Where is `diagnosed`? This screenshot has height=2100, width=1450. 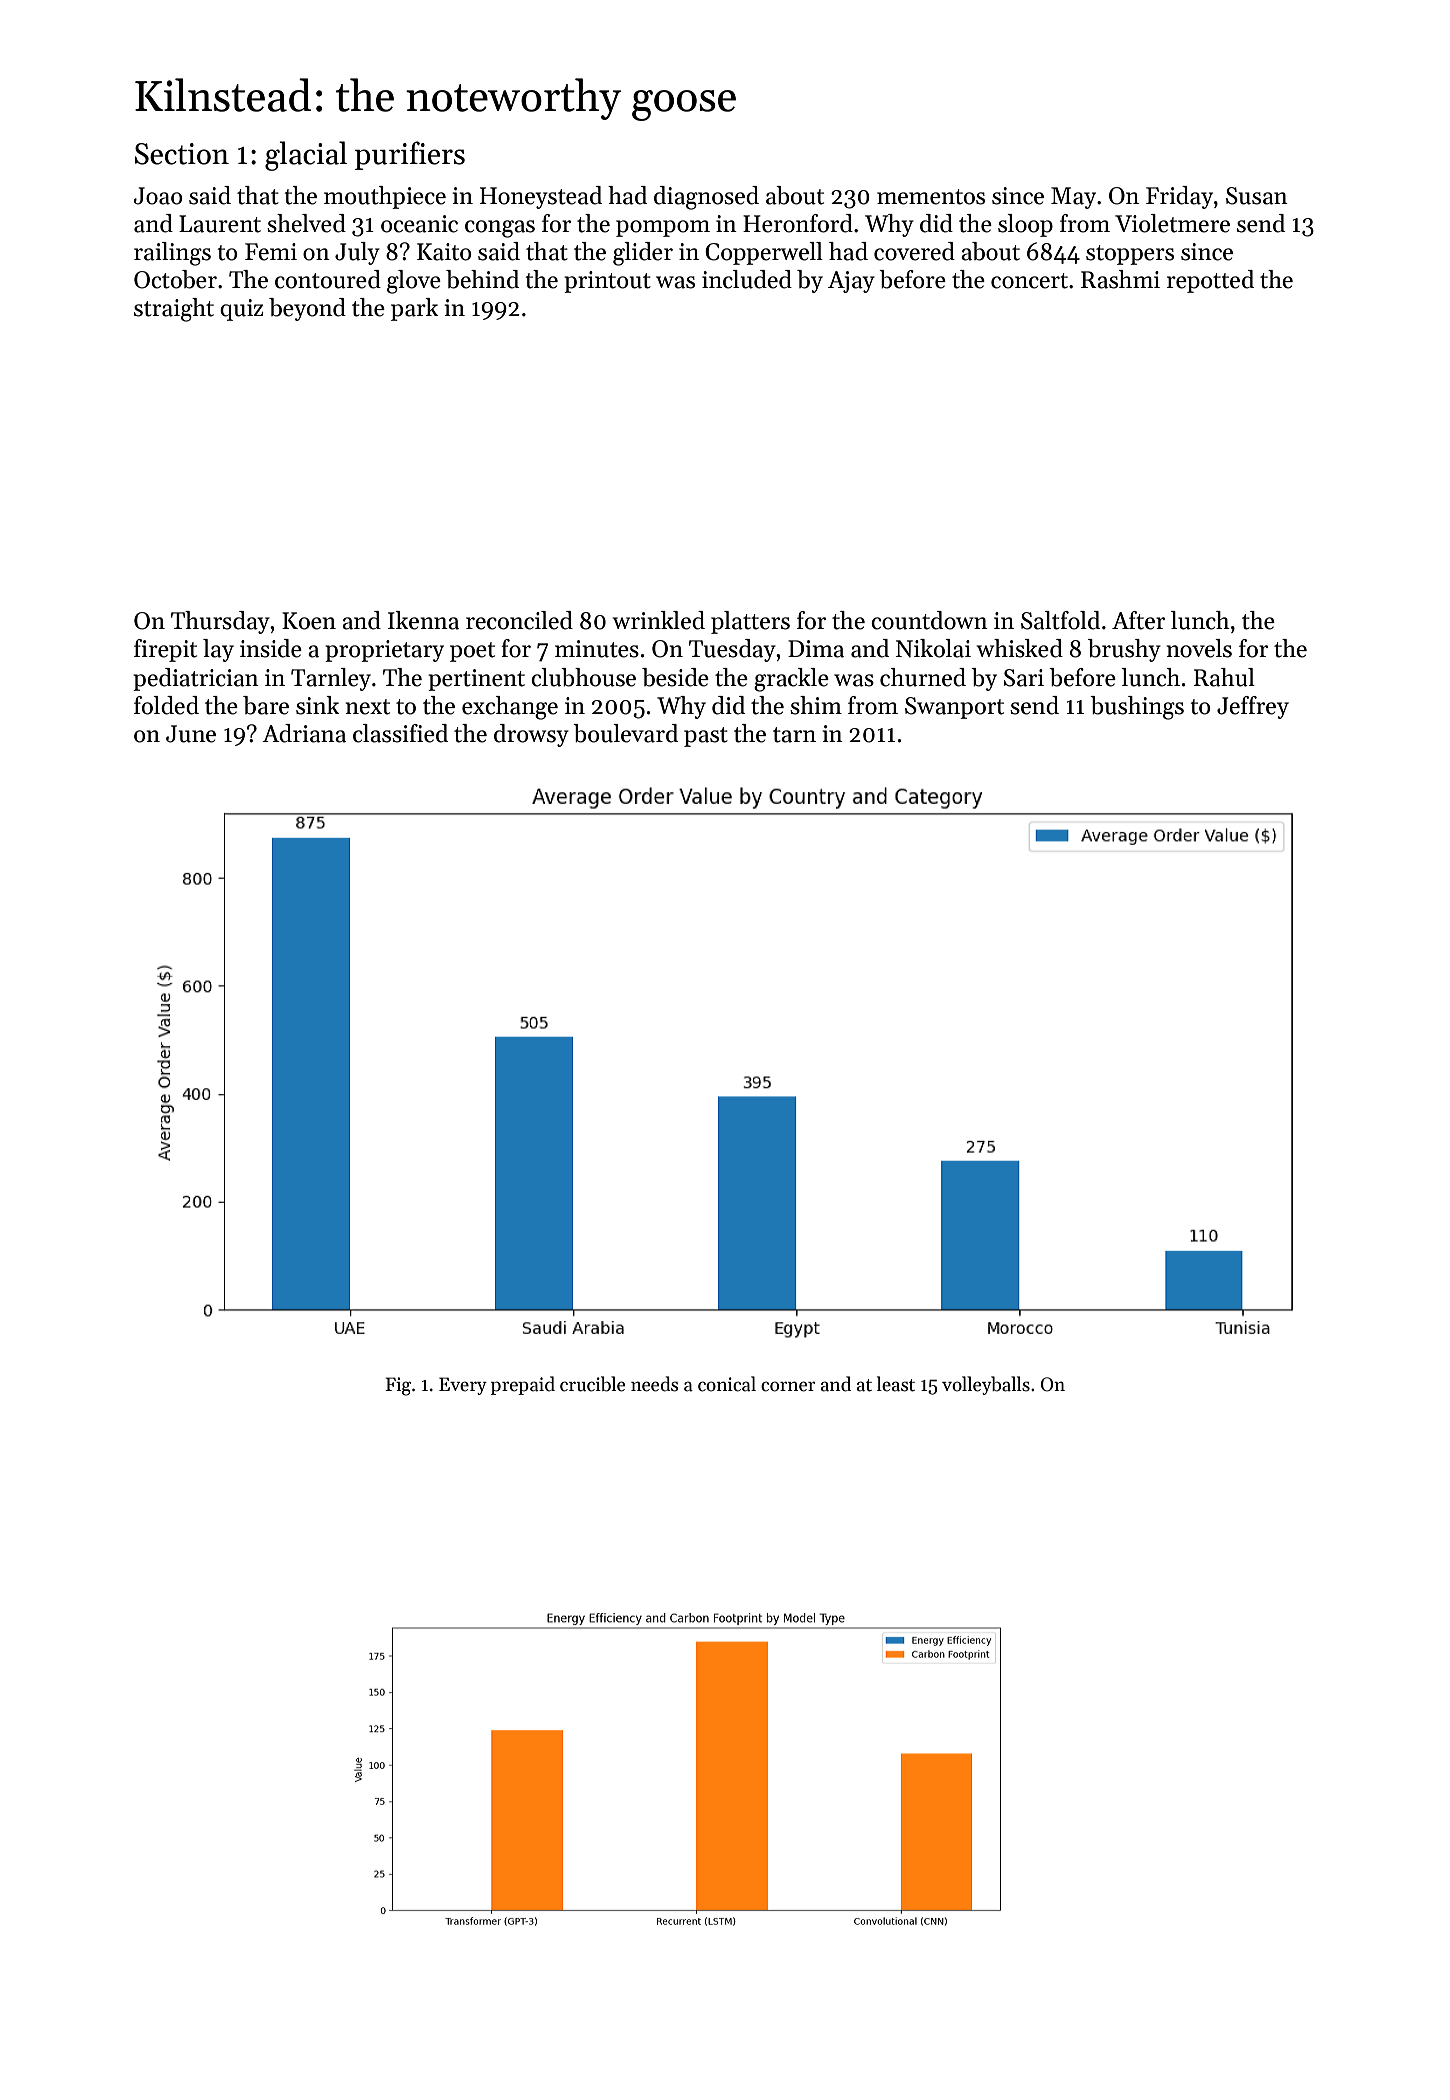
diagnosed is located at coordinates (706, 198).
